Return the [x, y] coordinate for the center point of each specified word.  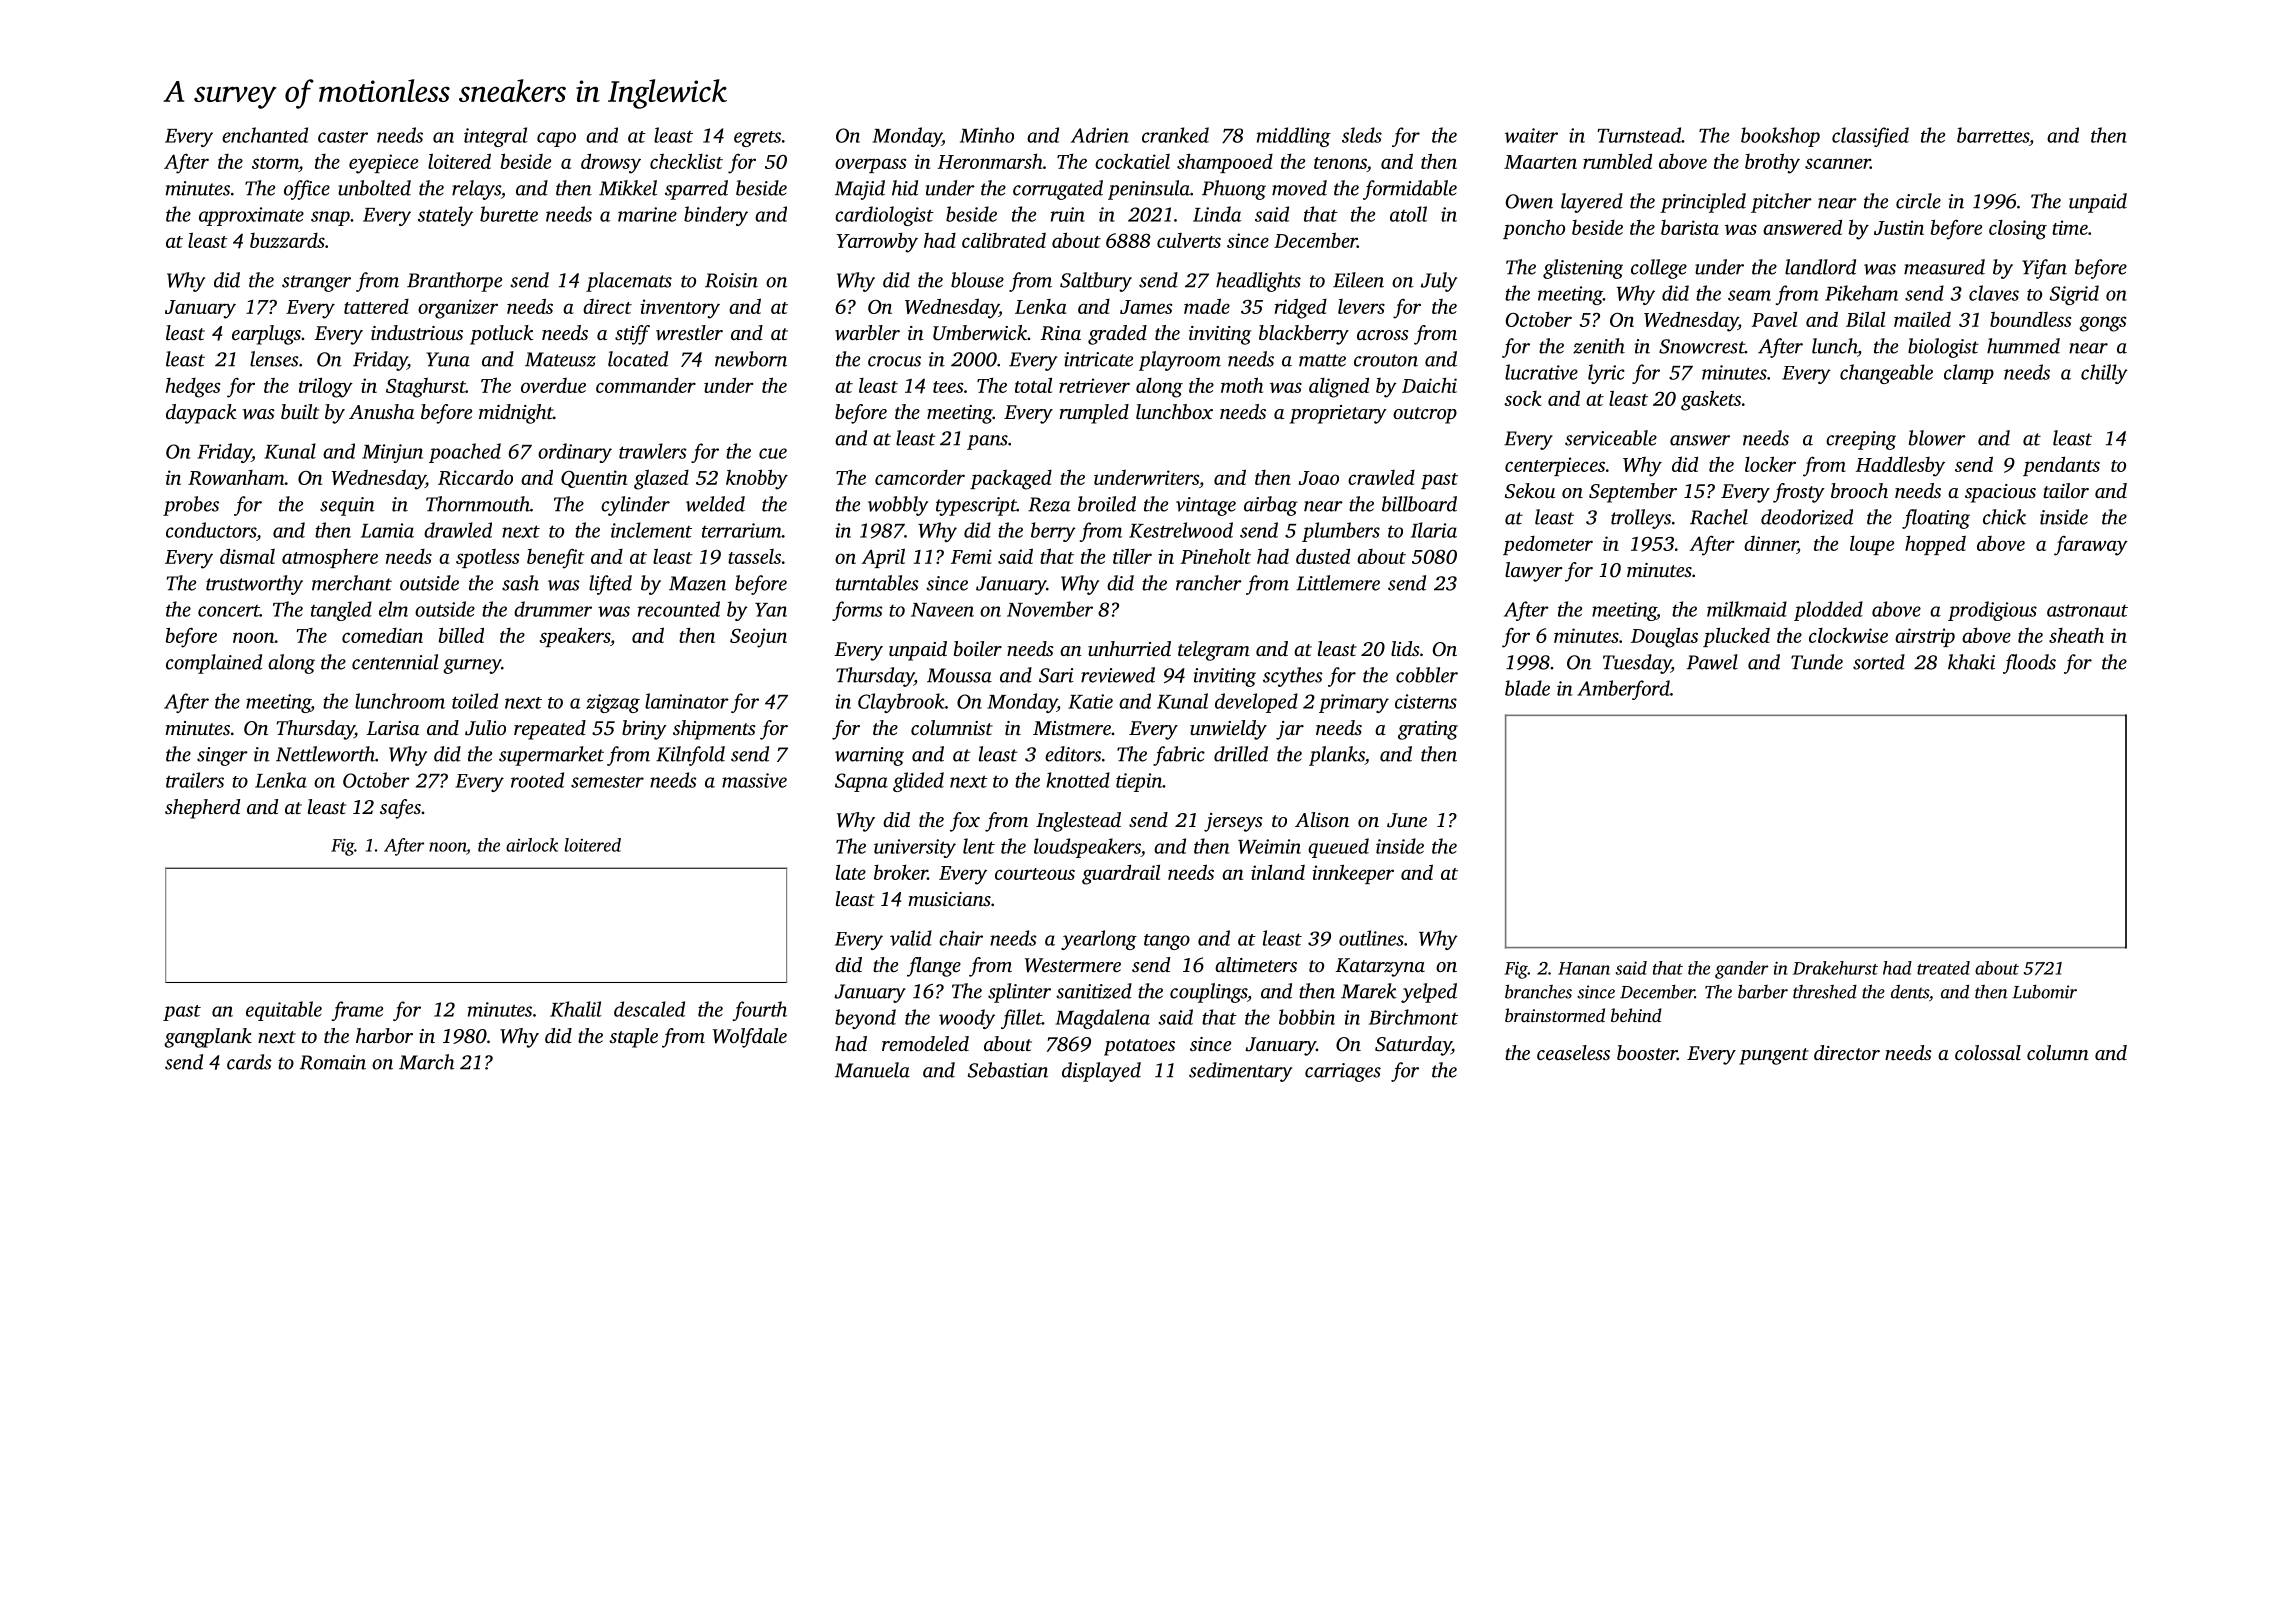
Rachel [1719, 517]
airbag [1271, 506]
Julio [485, 728]
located [638, 359]
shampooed [1225, 163]
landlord [1820, 267]
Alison [1322, 819]
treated [1943, 968]
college [1659, 269]
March [427, 1062]
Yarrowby [877, 243]
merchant [352, 583]
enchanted [265, 135]
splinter [1019, 993]
